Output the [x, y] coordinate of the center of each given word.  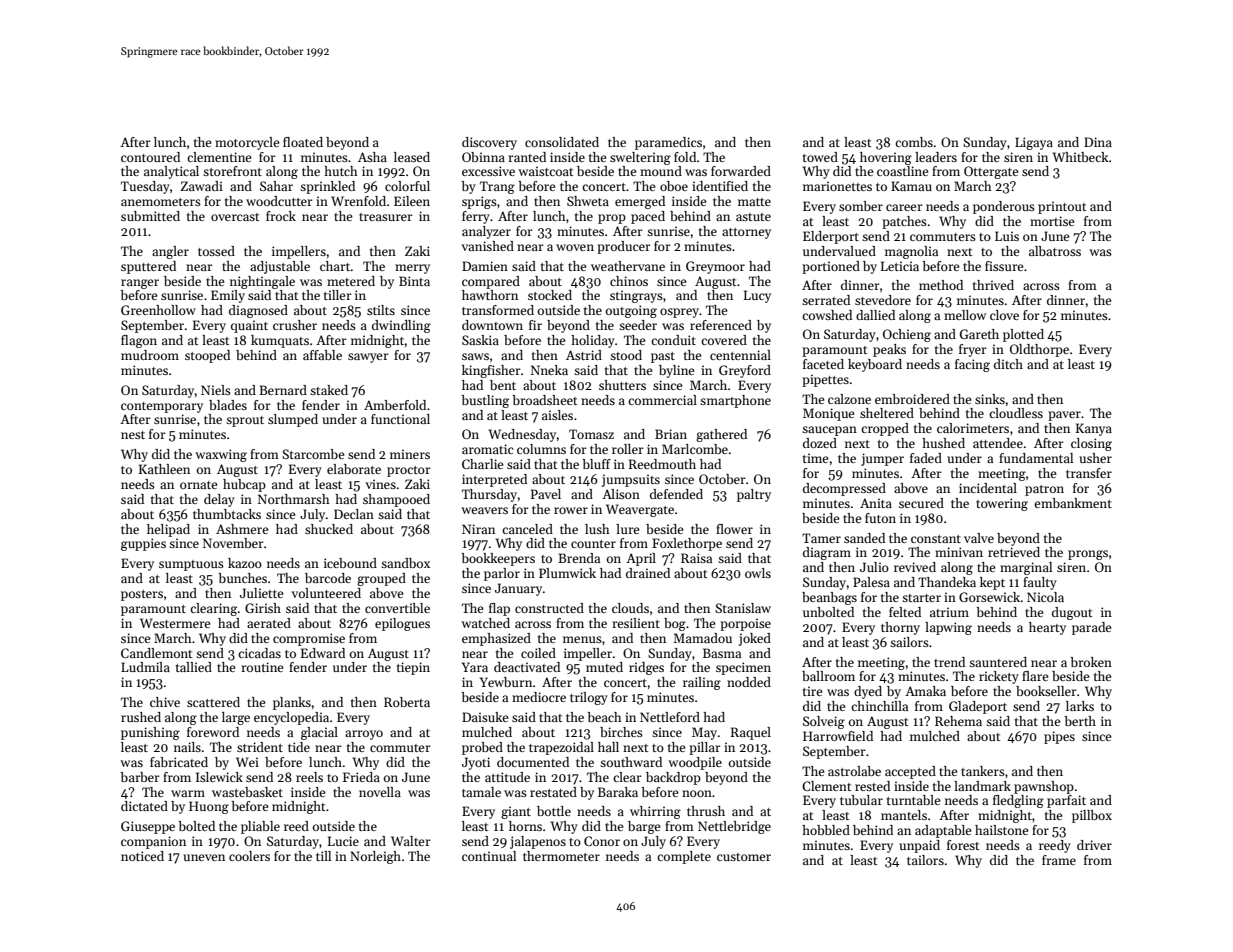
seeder [638, 325]
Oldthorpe [1039, 350]
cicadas [259, 653]
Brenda [579, 558]
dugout [1072, 613]
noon [697, 793]
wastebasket [247, 792]
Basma [722, 653]
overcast [235, 217]
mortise [1052, 221]
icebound [350, 563]
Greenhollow [158, 310]
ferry [476, 217]
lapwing [948, 628]
